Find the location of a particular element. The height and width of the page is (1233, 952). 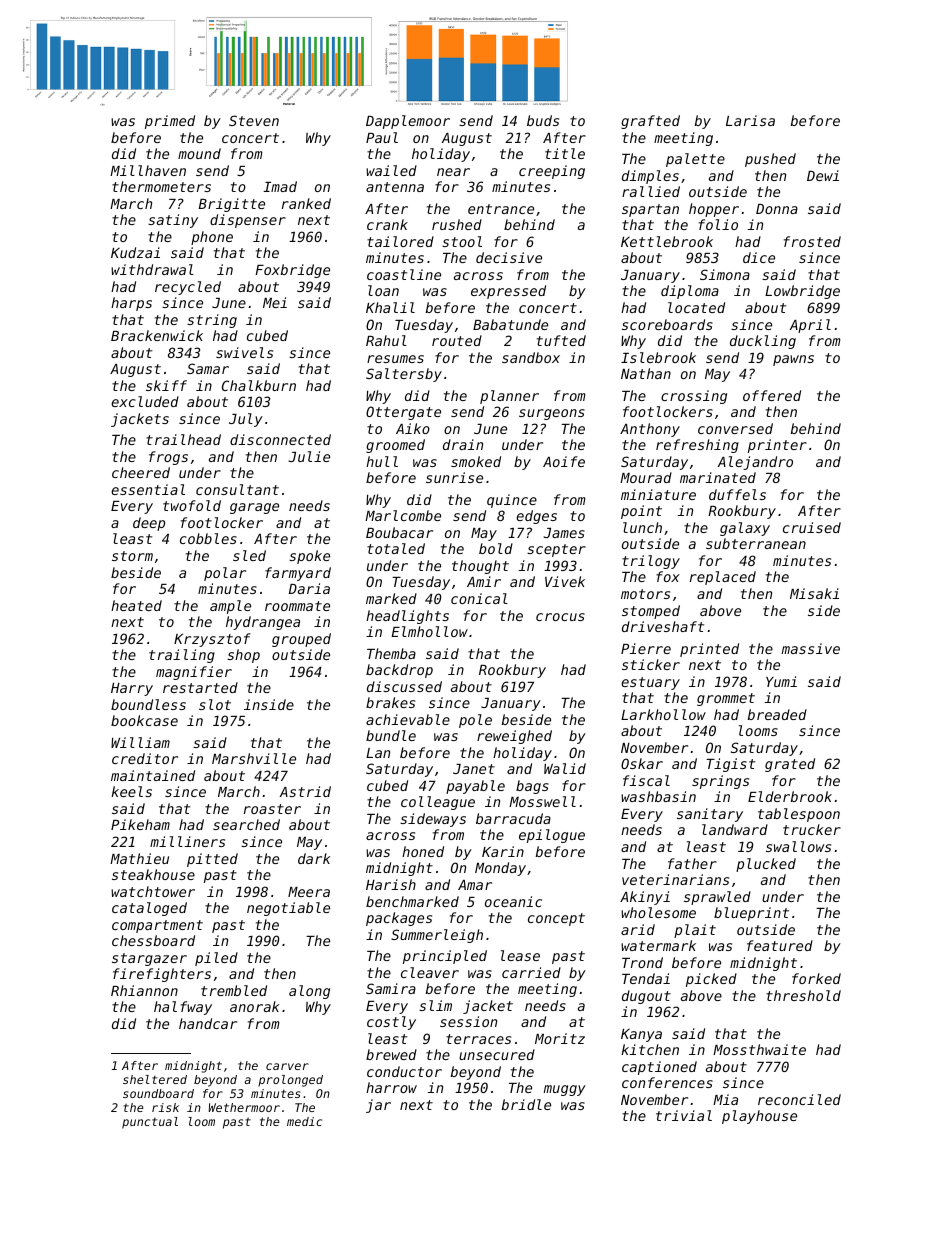

ample is located at coordinates (230, 607).
